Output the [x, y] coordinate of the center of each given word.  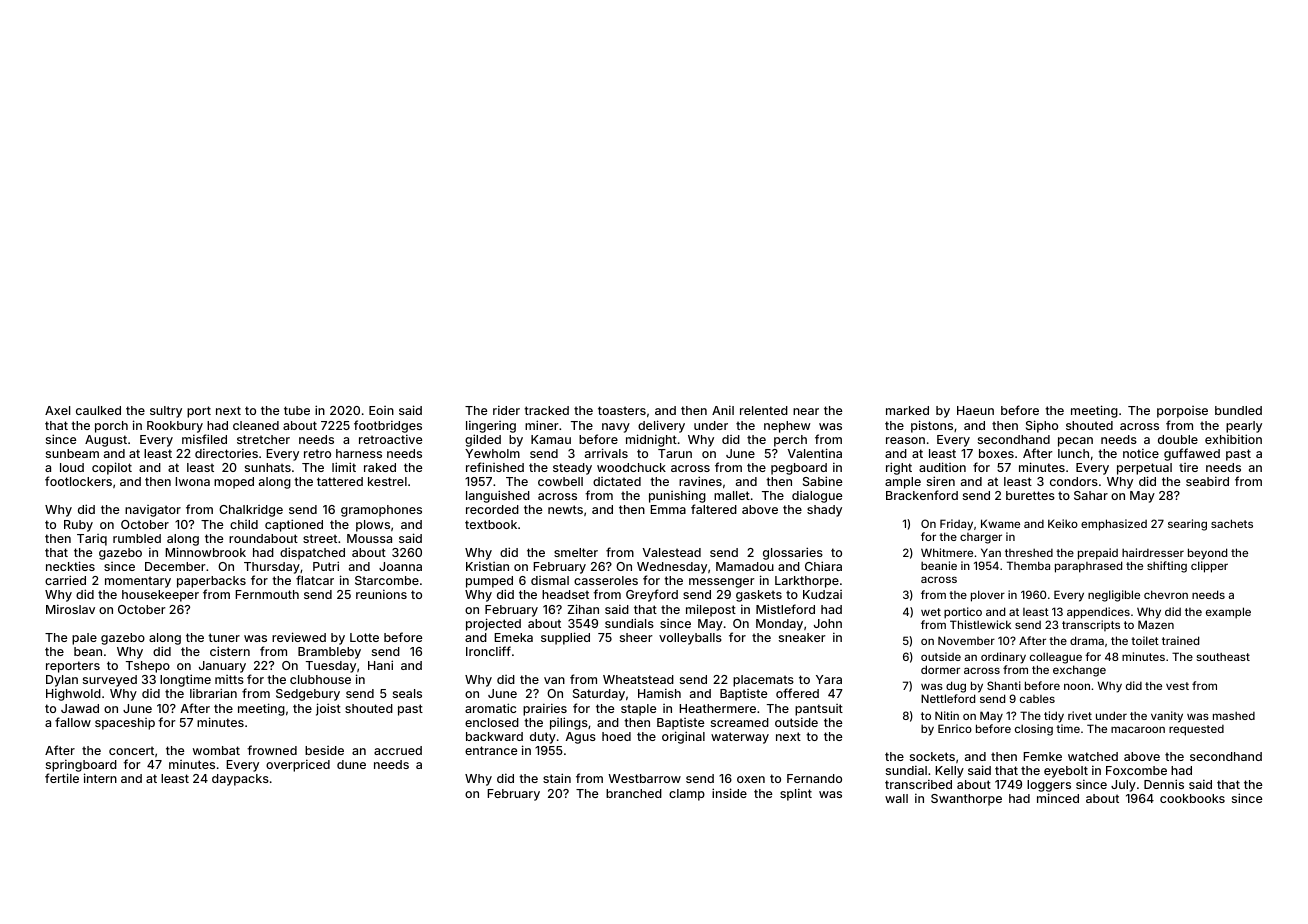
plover [988, 596]
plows [373, 526]
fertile [62, 778]
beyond [1207, 554]
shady [824, 511]
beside [324, 750]
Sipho [1042, 426]
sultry [166, 412]
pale [84, 639]
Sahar [1091, 495]
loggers [1049, 786]
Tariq [92, 540]
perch [790, 441]
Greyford [652, 595]
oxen [751, 779]
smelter [576, 552]
